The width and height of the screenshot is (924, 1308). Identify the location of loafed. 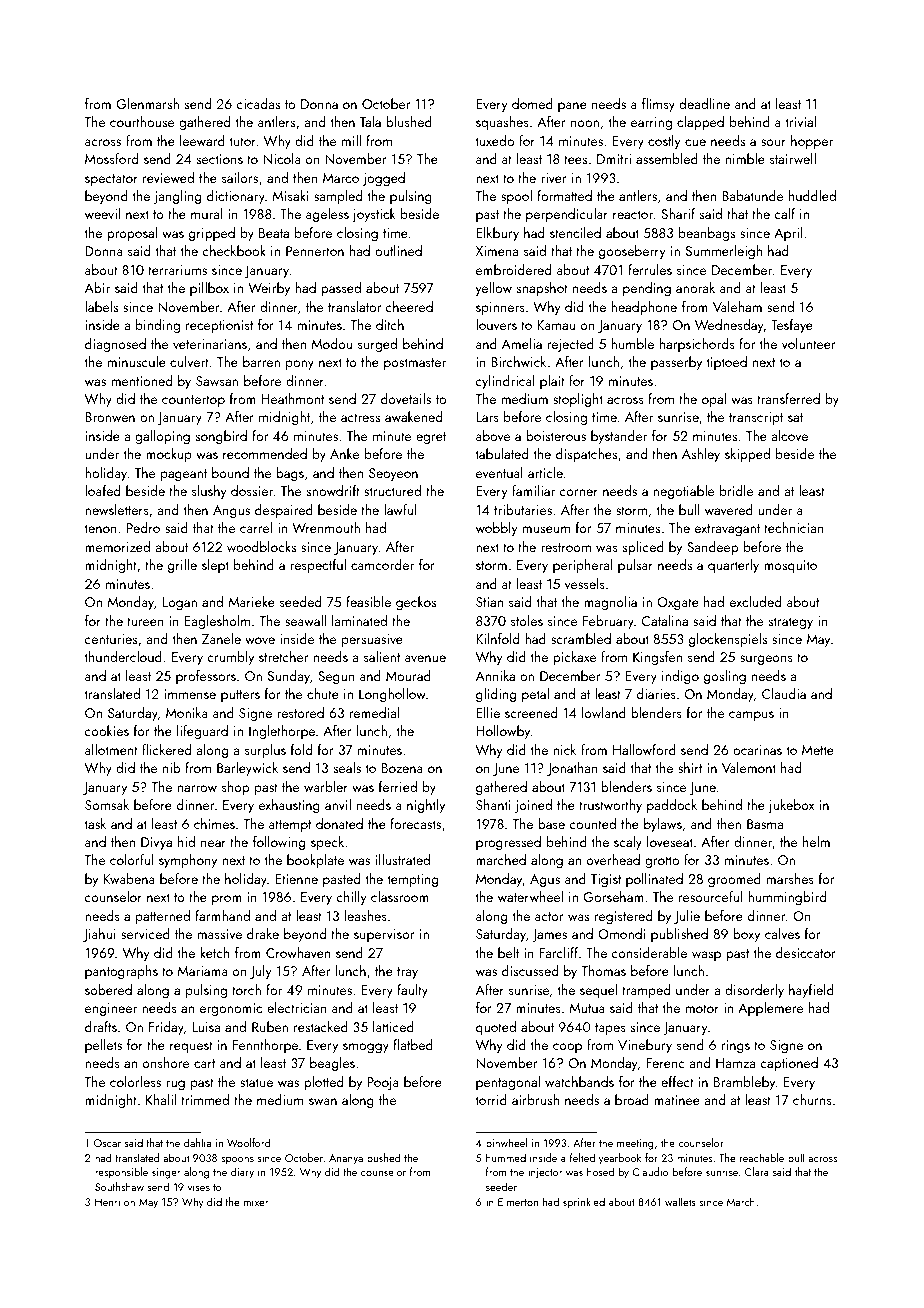
(102, 490).
